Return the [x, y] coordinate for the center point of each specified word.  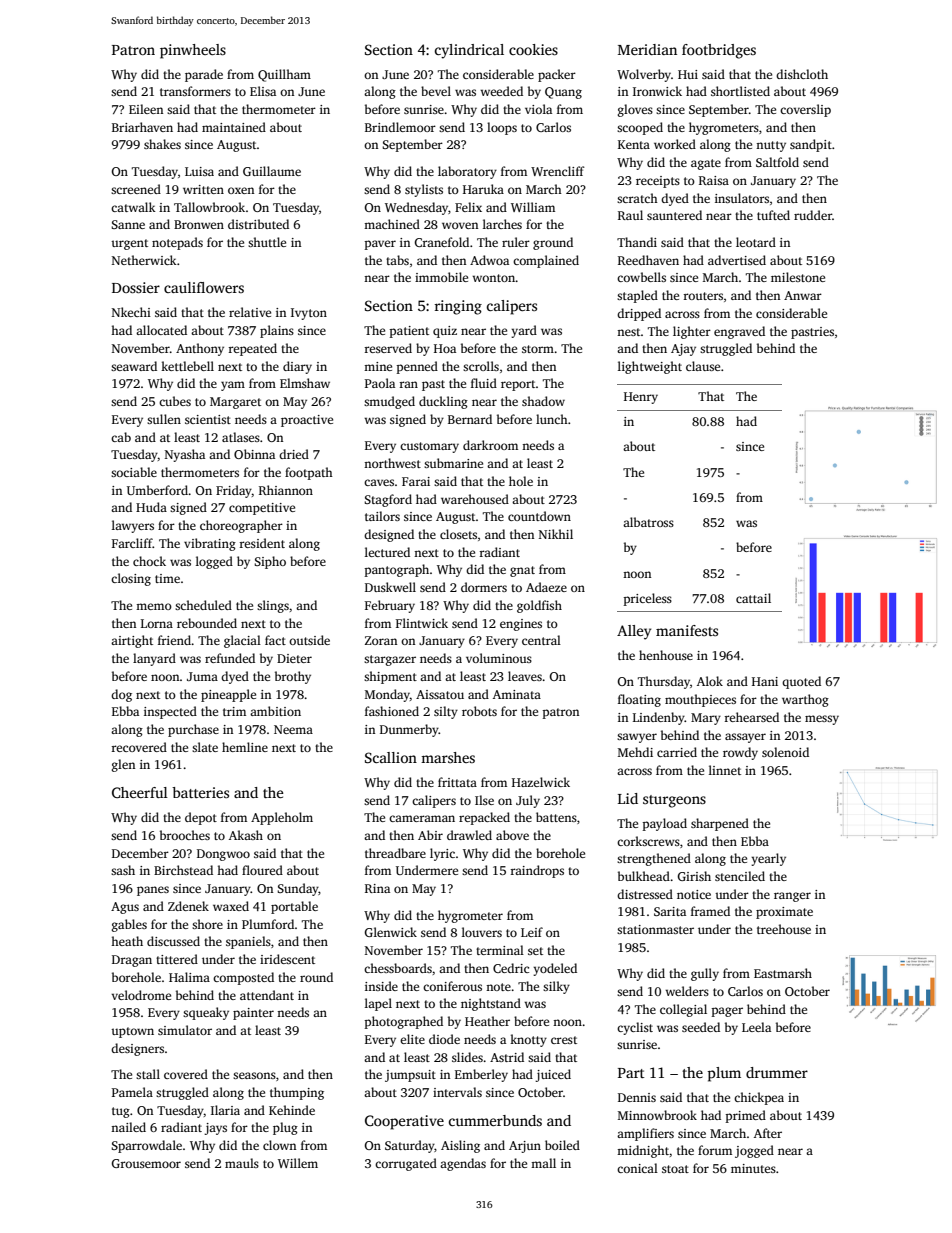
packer [557, 75]
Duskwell [390, 587]
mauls [242, 1163]
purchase [193, 730]
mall [543, 1163]
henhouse [666, 655]
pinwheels [193, 51]
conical [637, 1168]
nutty [771, 146]
